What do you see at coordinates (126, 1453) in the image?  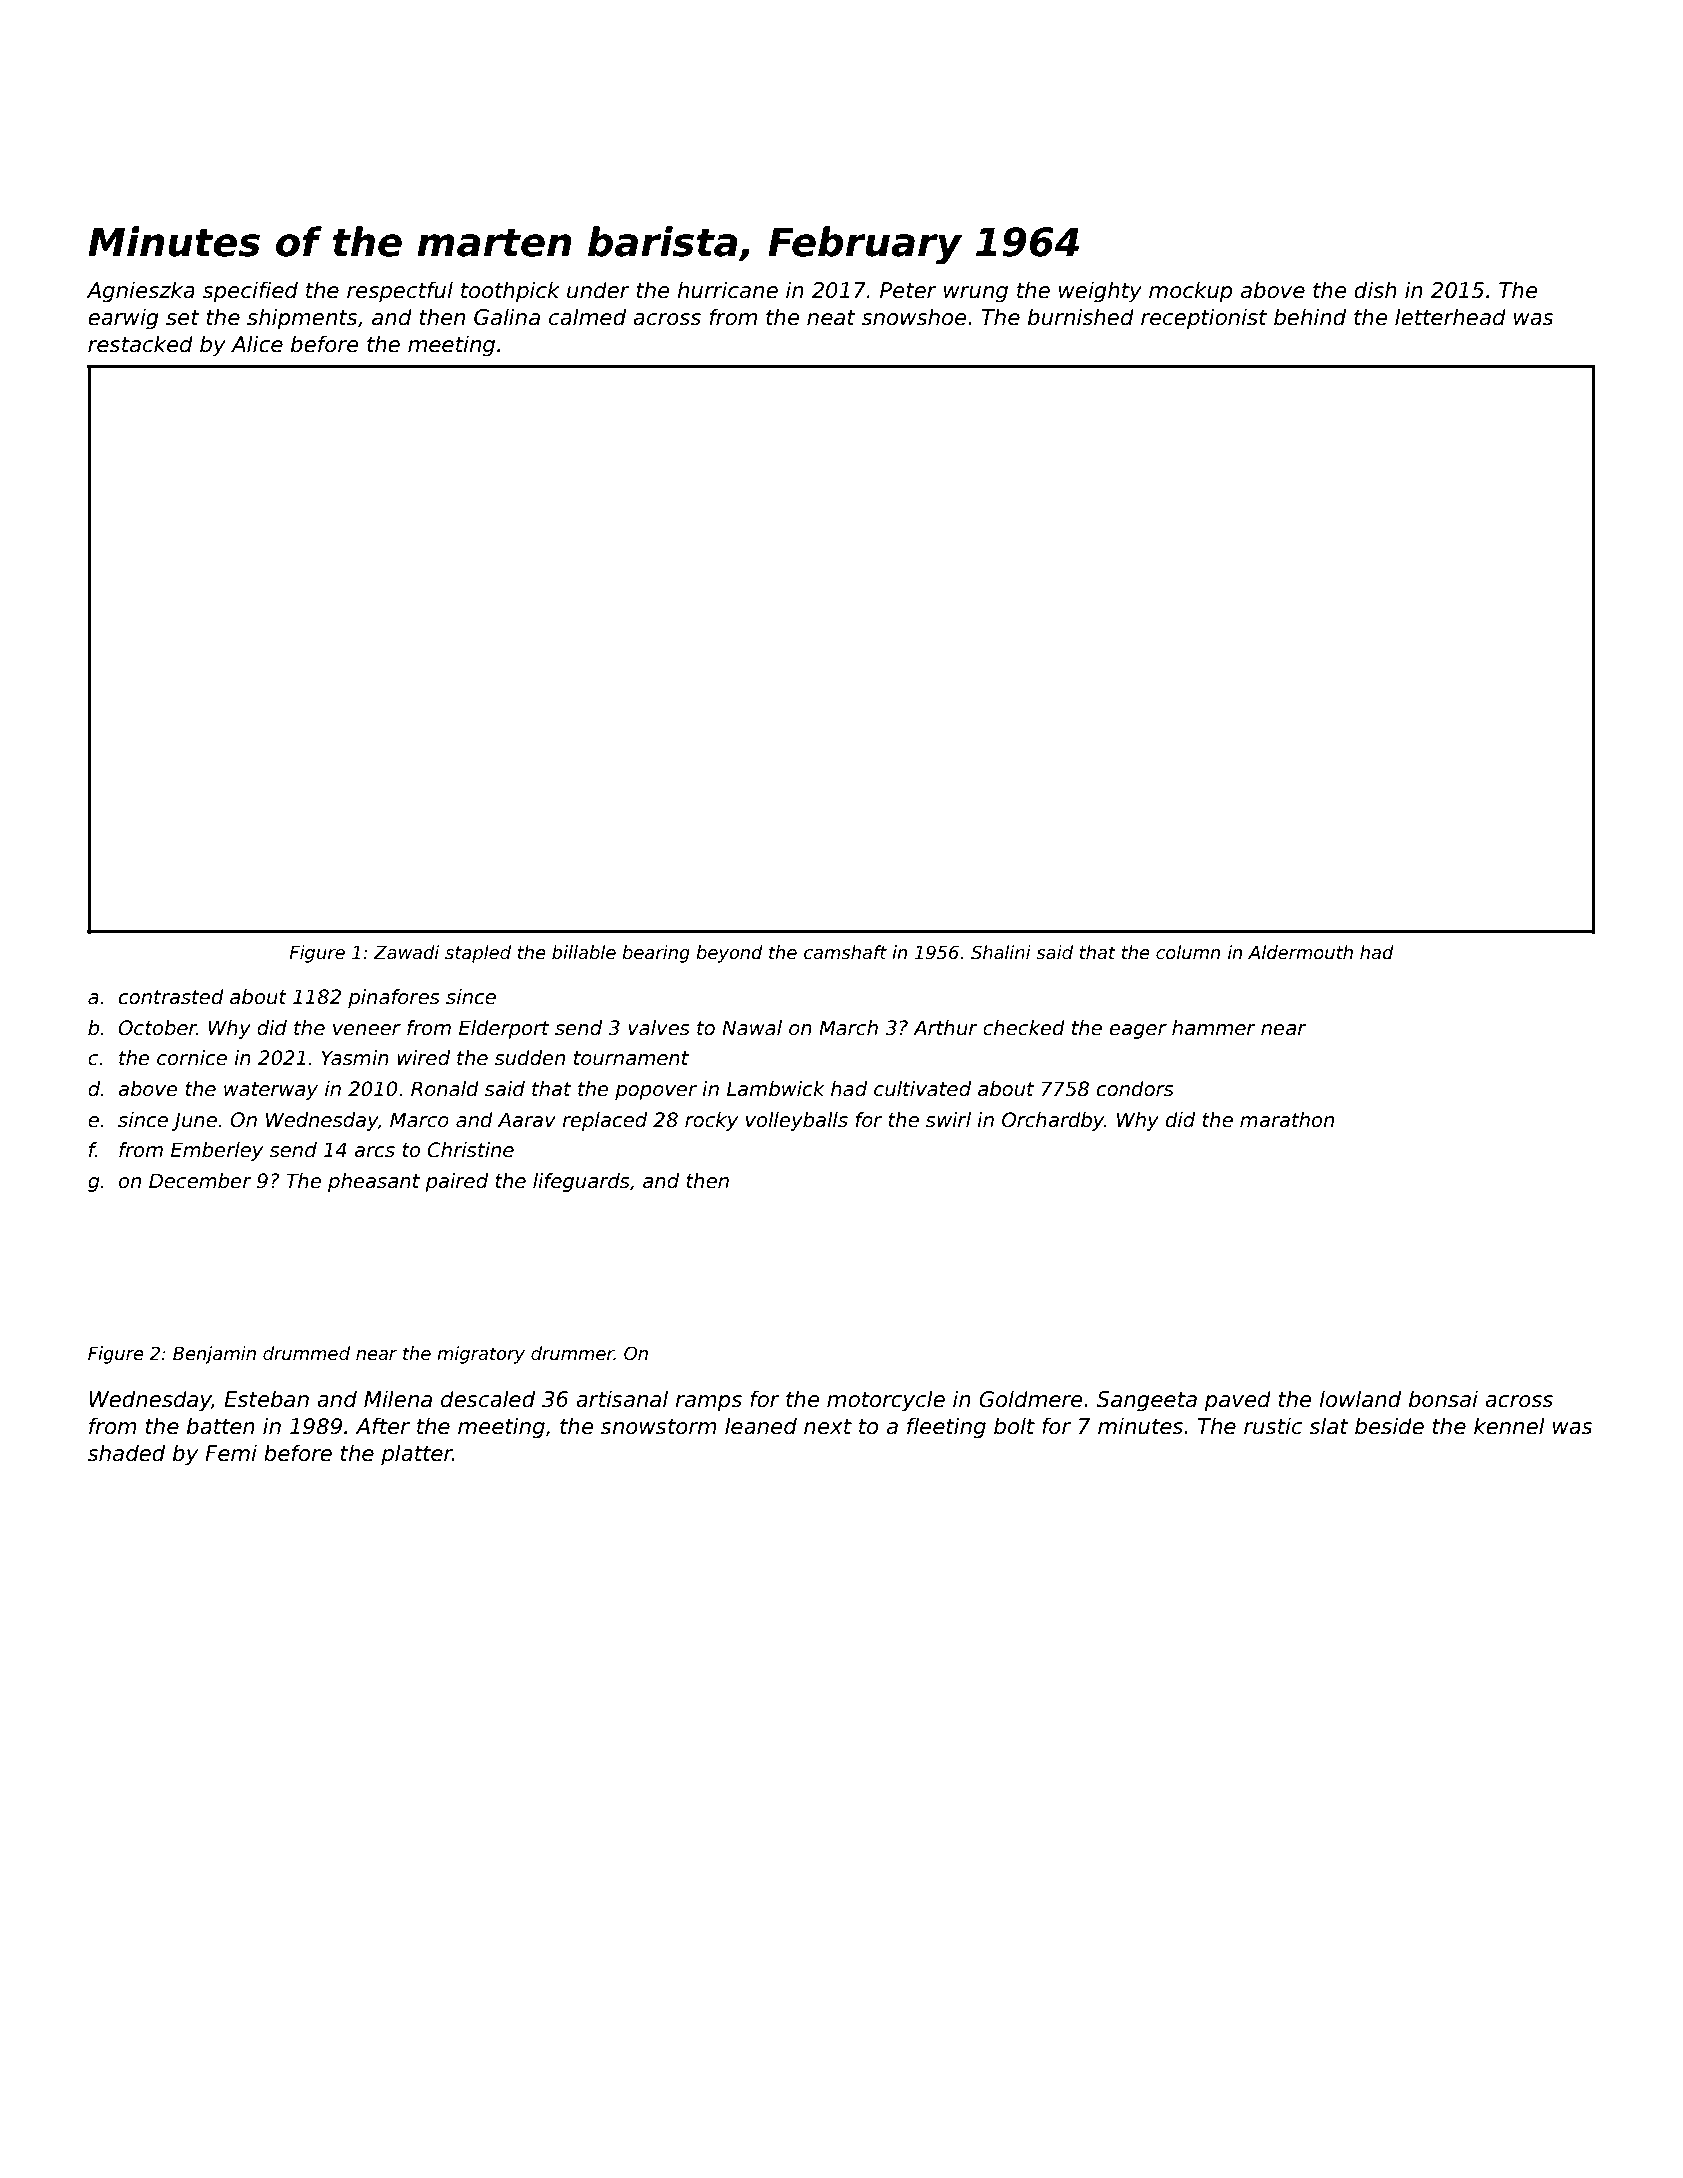 I see `shaded` at bounding box center [126, 1453].
